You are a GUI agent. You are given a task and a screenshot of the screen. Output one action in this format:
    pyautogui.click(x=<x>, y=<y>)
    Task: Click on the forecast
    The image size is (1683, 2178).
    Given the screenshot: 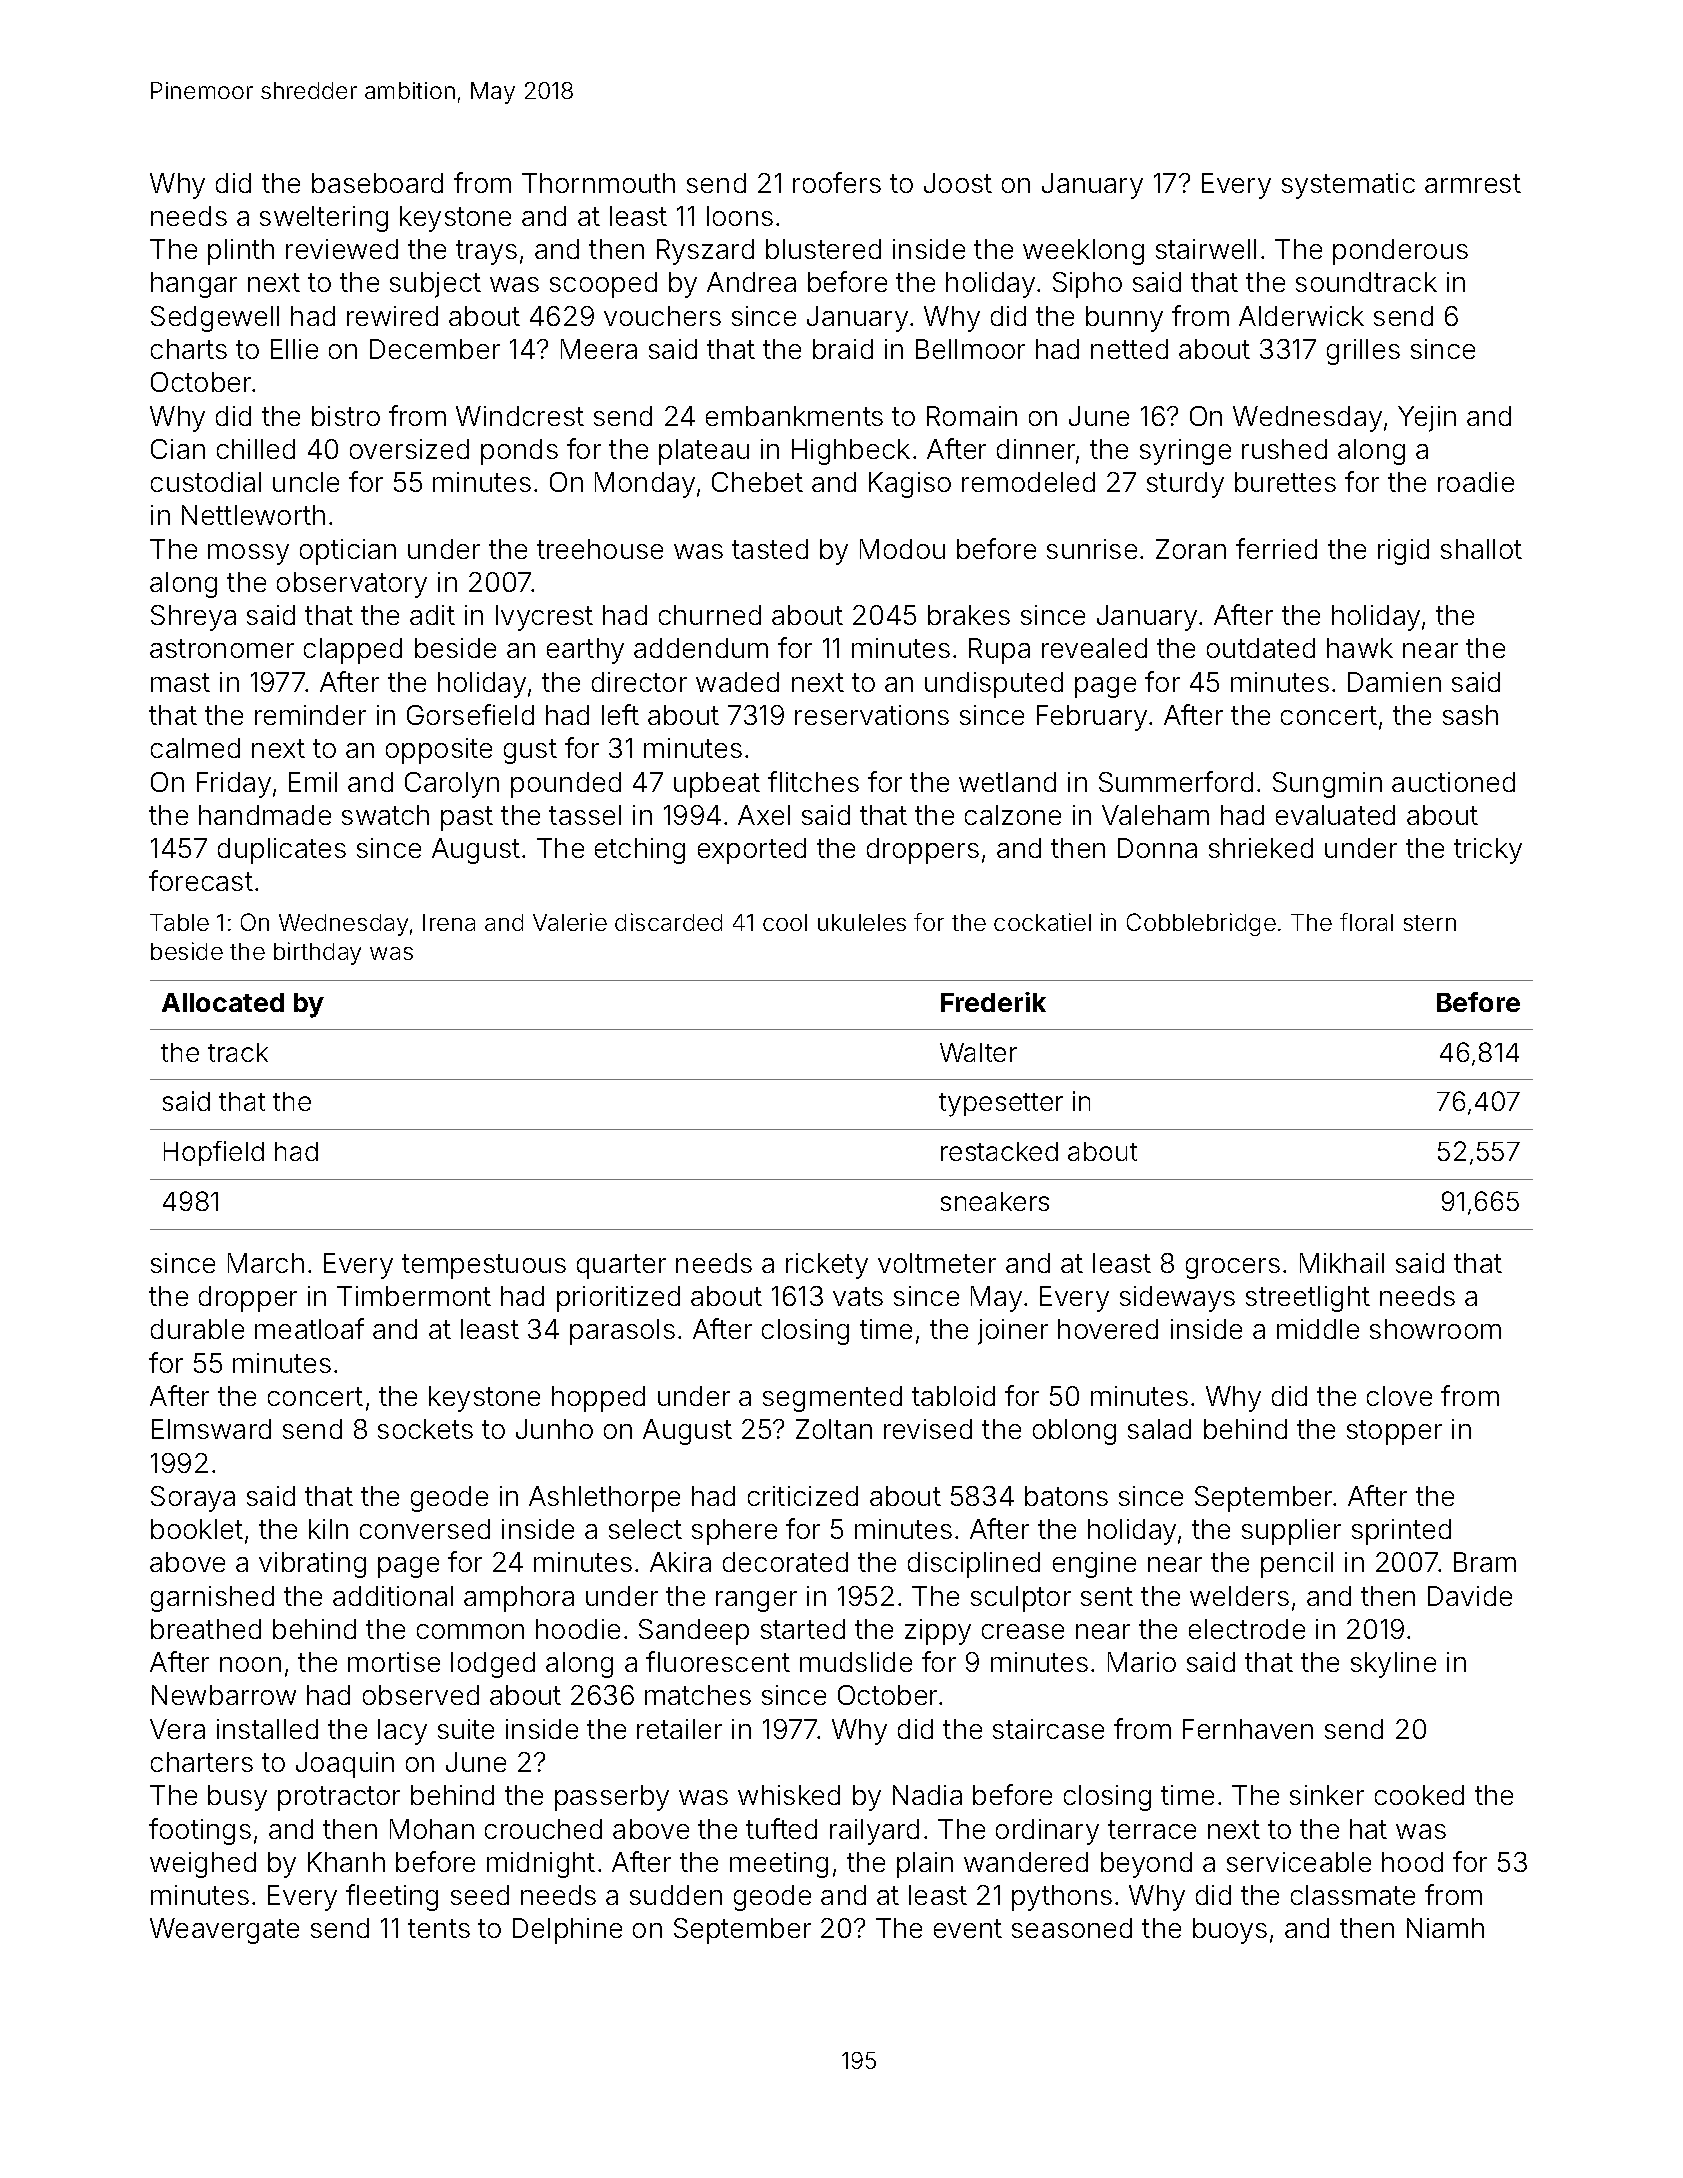 What is the action you would take?
    pyautogui.click(x=201, y=880)
